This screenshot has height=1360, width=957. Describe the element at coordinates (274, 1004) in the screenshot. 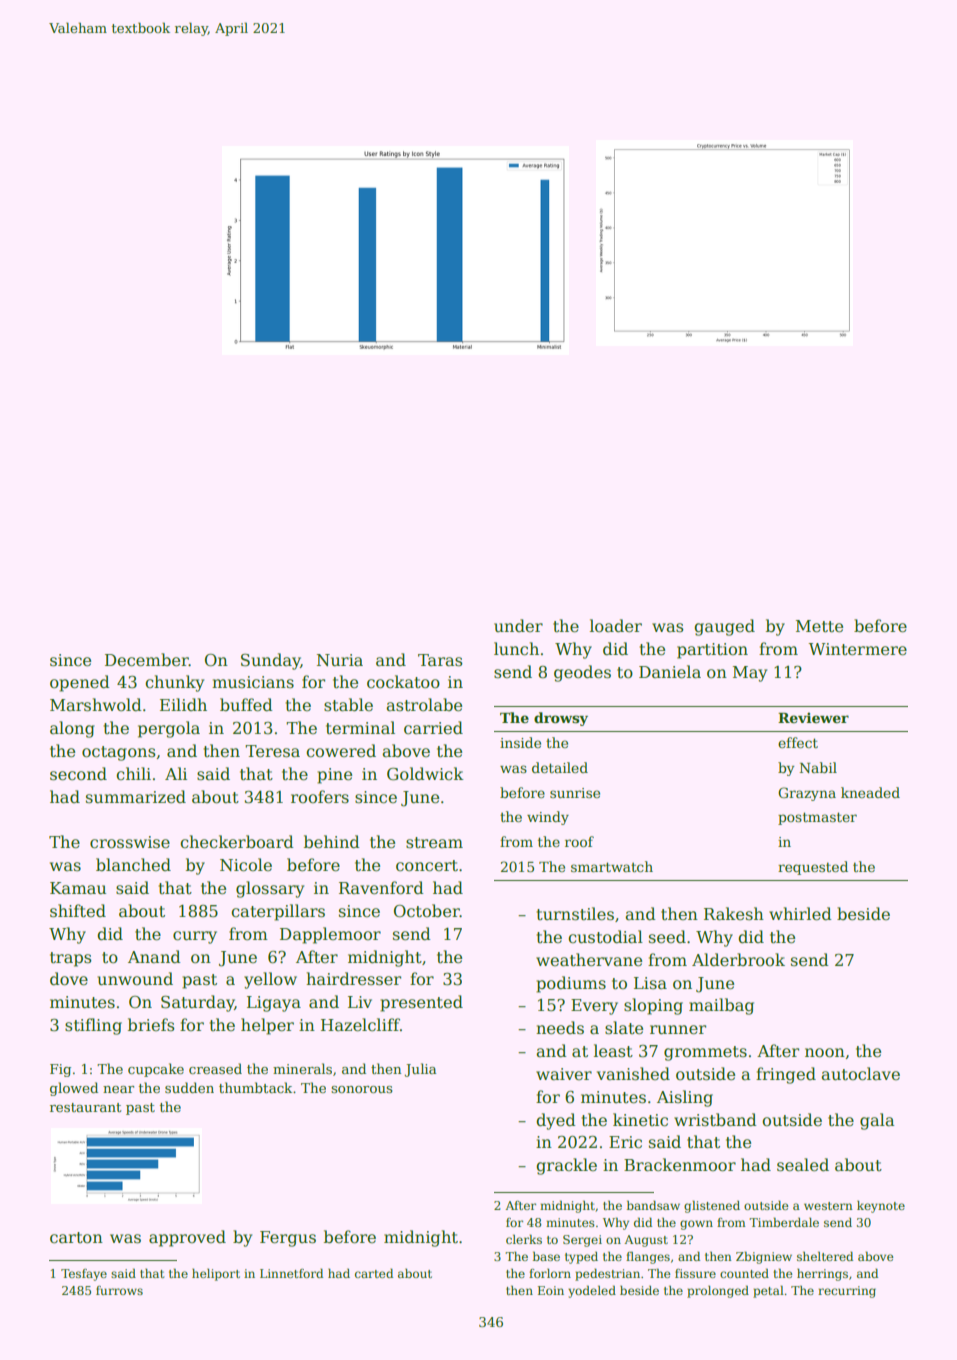

I see `Ligaya` at that location.
